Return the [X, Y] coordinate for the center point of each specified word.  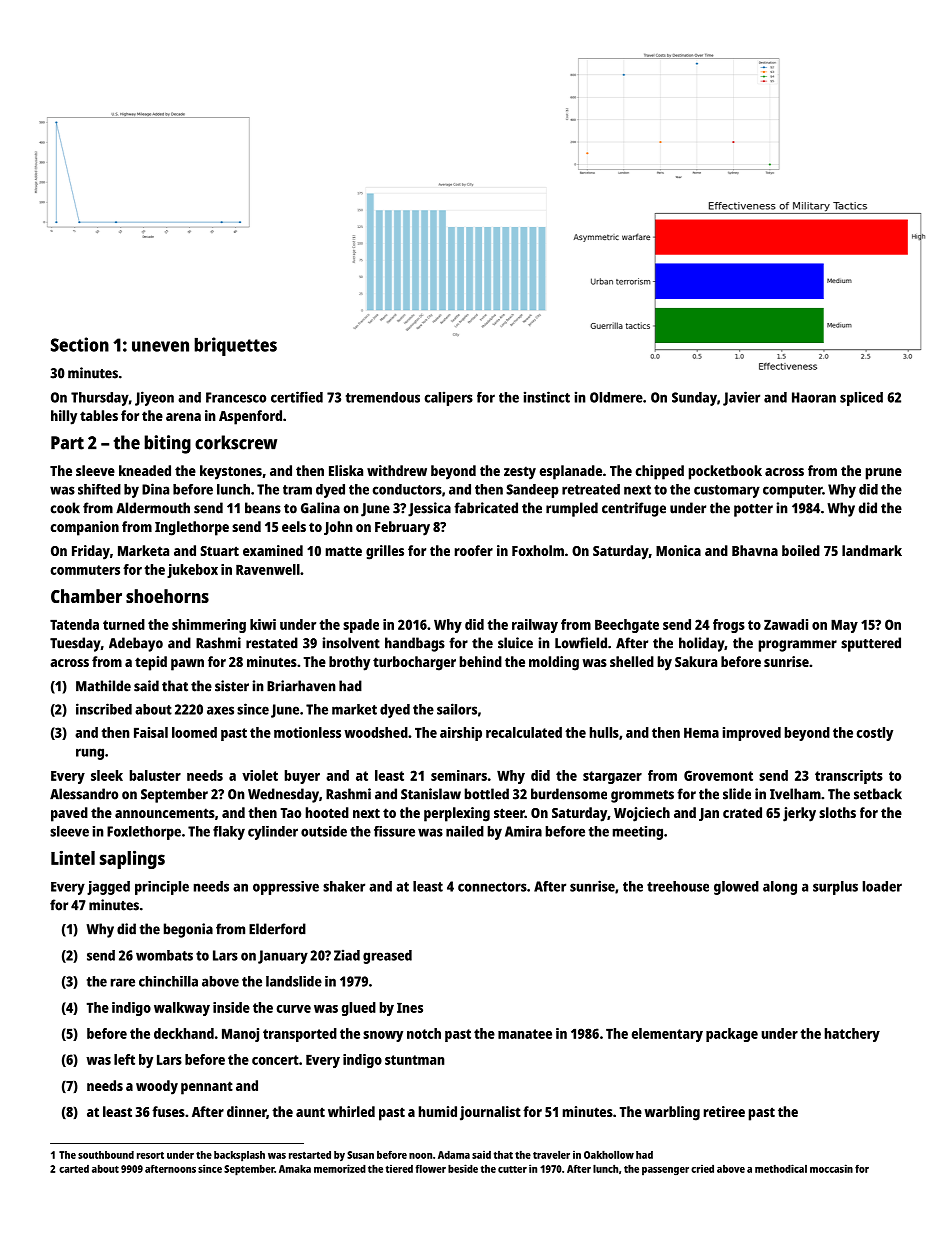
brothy [349, 663]
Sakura [696, 661]
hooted [327, 812]
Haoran [814, 397]
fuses [168, 1111]
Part [67, 443]
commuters [85, 570]
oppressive [286, 888]
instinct [547, 397]
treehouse [678, 886]
